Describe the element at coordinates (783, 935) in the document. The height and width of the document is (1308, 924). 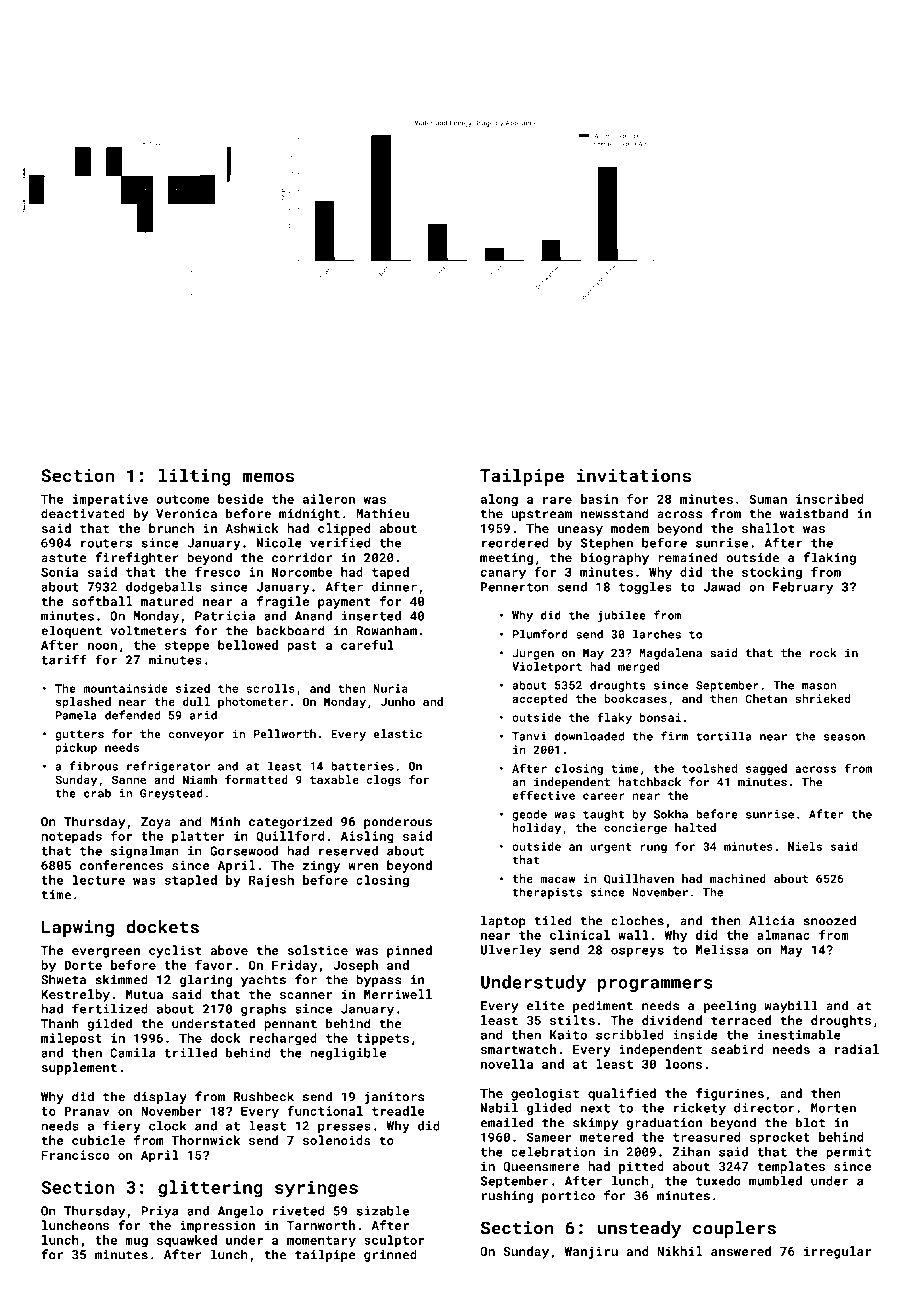
I see `almanac` at that location.
